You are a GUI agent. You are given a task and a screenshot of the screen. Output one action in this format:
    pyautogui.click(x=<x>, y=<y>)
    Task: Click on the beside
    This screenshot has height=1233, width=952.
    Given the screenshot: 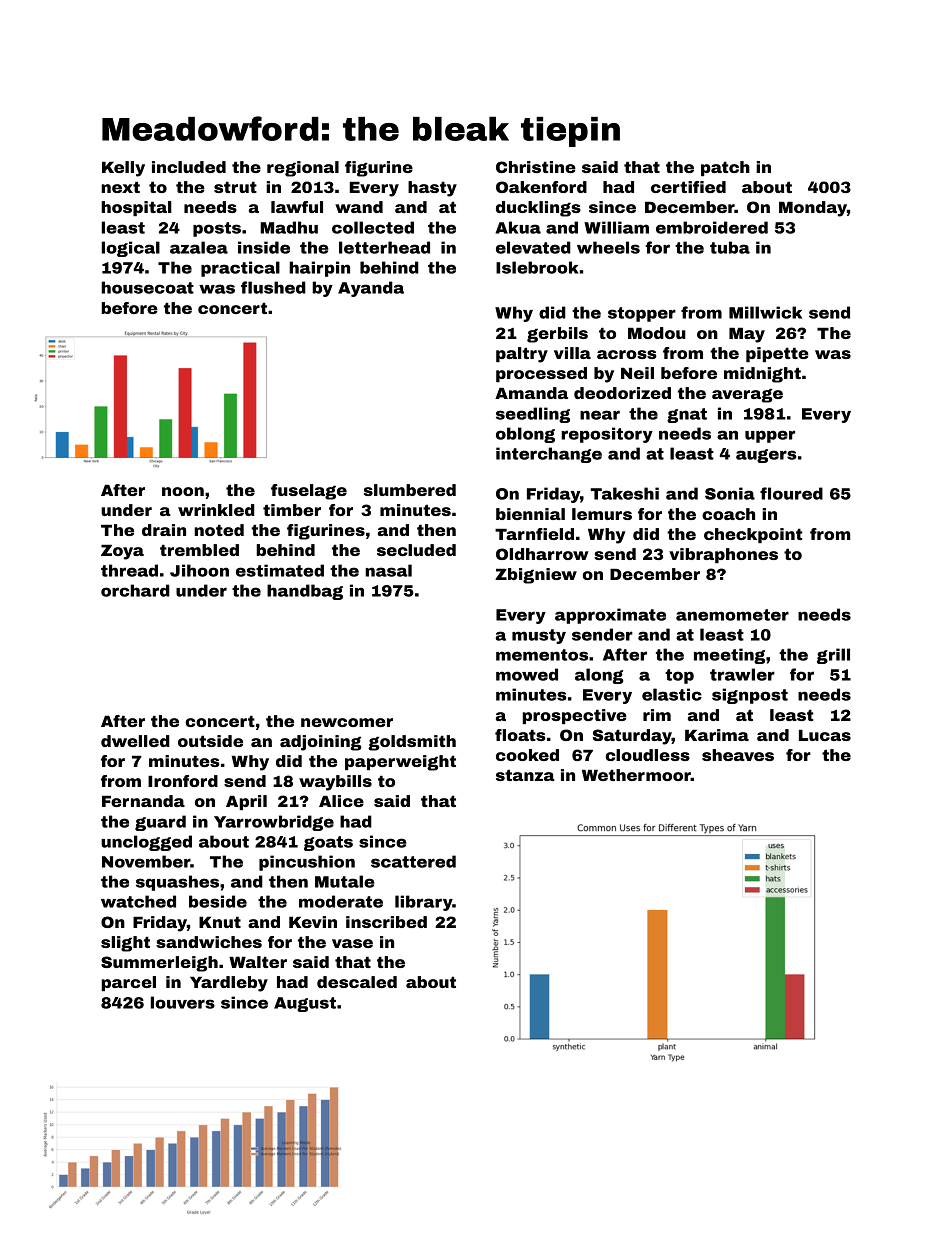 What is the action you would take?
    pyautogui.click(x=218, y=901)
